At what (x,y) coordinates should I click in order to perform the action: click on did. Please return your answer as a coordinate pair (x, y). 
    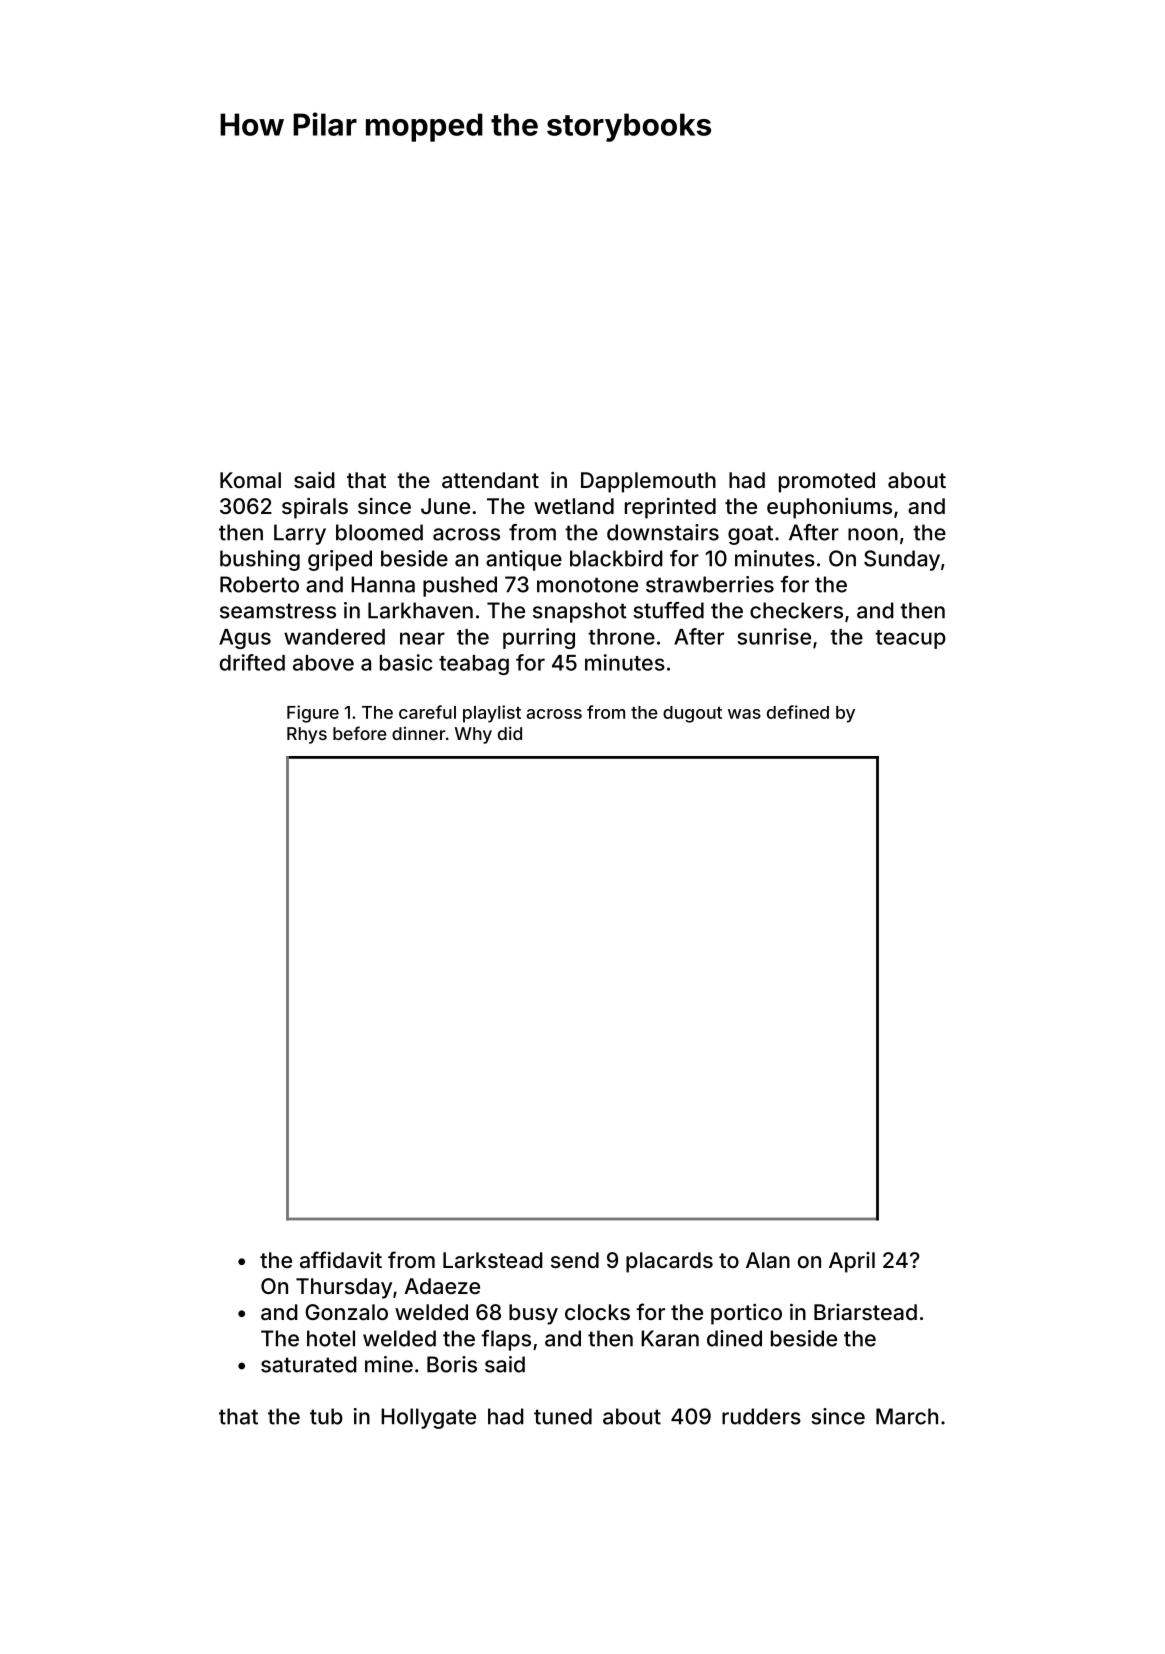
    Looking at the image, I should click on (510, 733).
